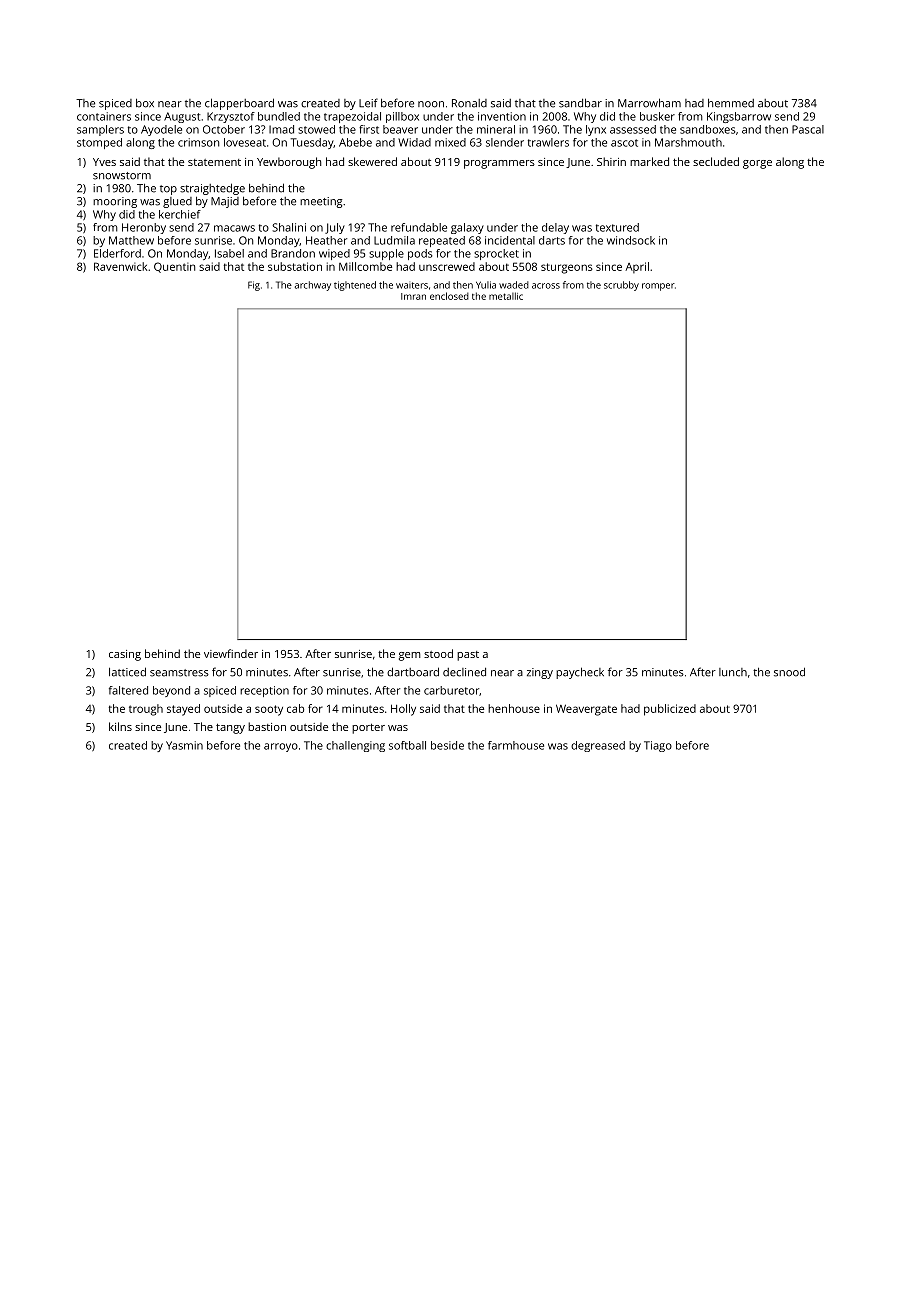 The height and width of the screenshot is (1308, 924). Describe the element at coordinates (658, 287) in the screenshot. I see `romper` at that location.
